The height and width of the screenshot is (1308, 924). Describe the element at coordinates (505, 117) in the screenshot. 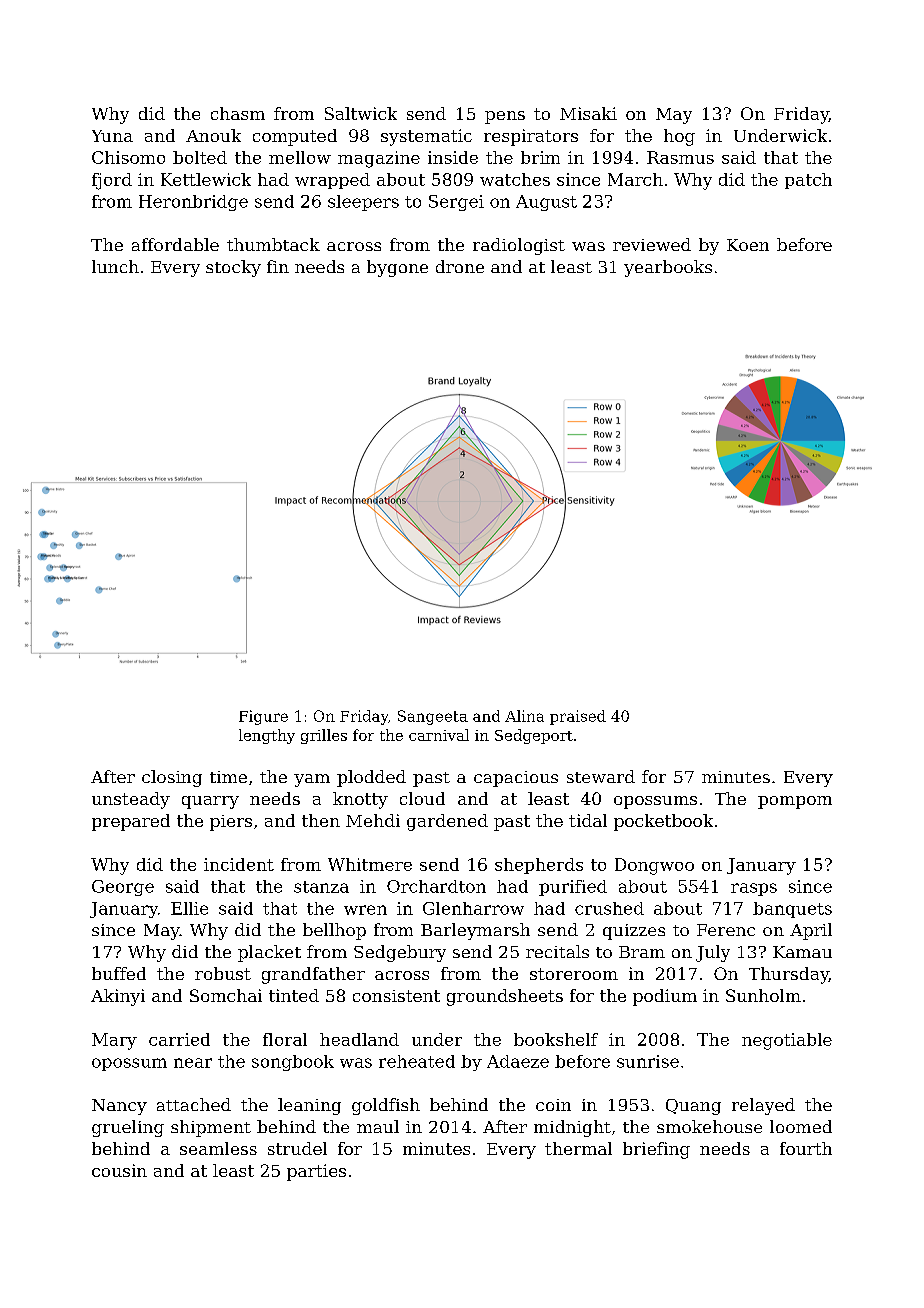

I see `pens` at that location.
